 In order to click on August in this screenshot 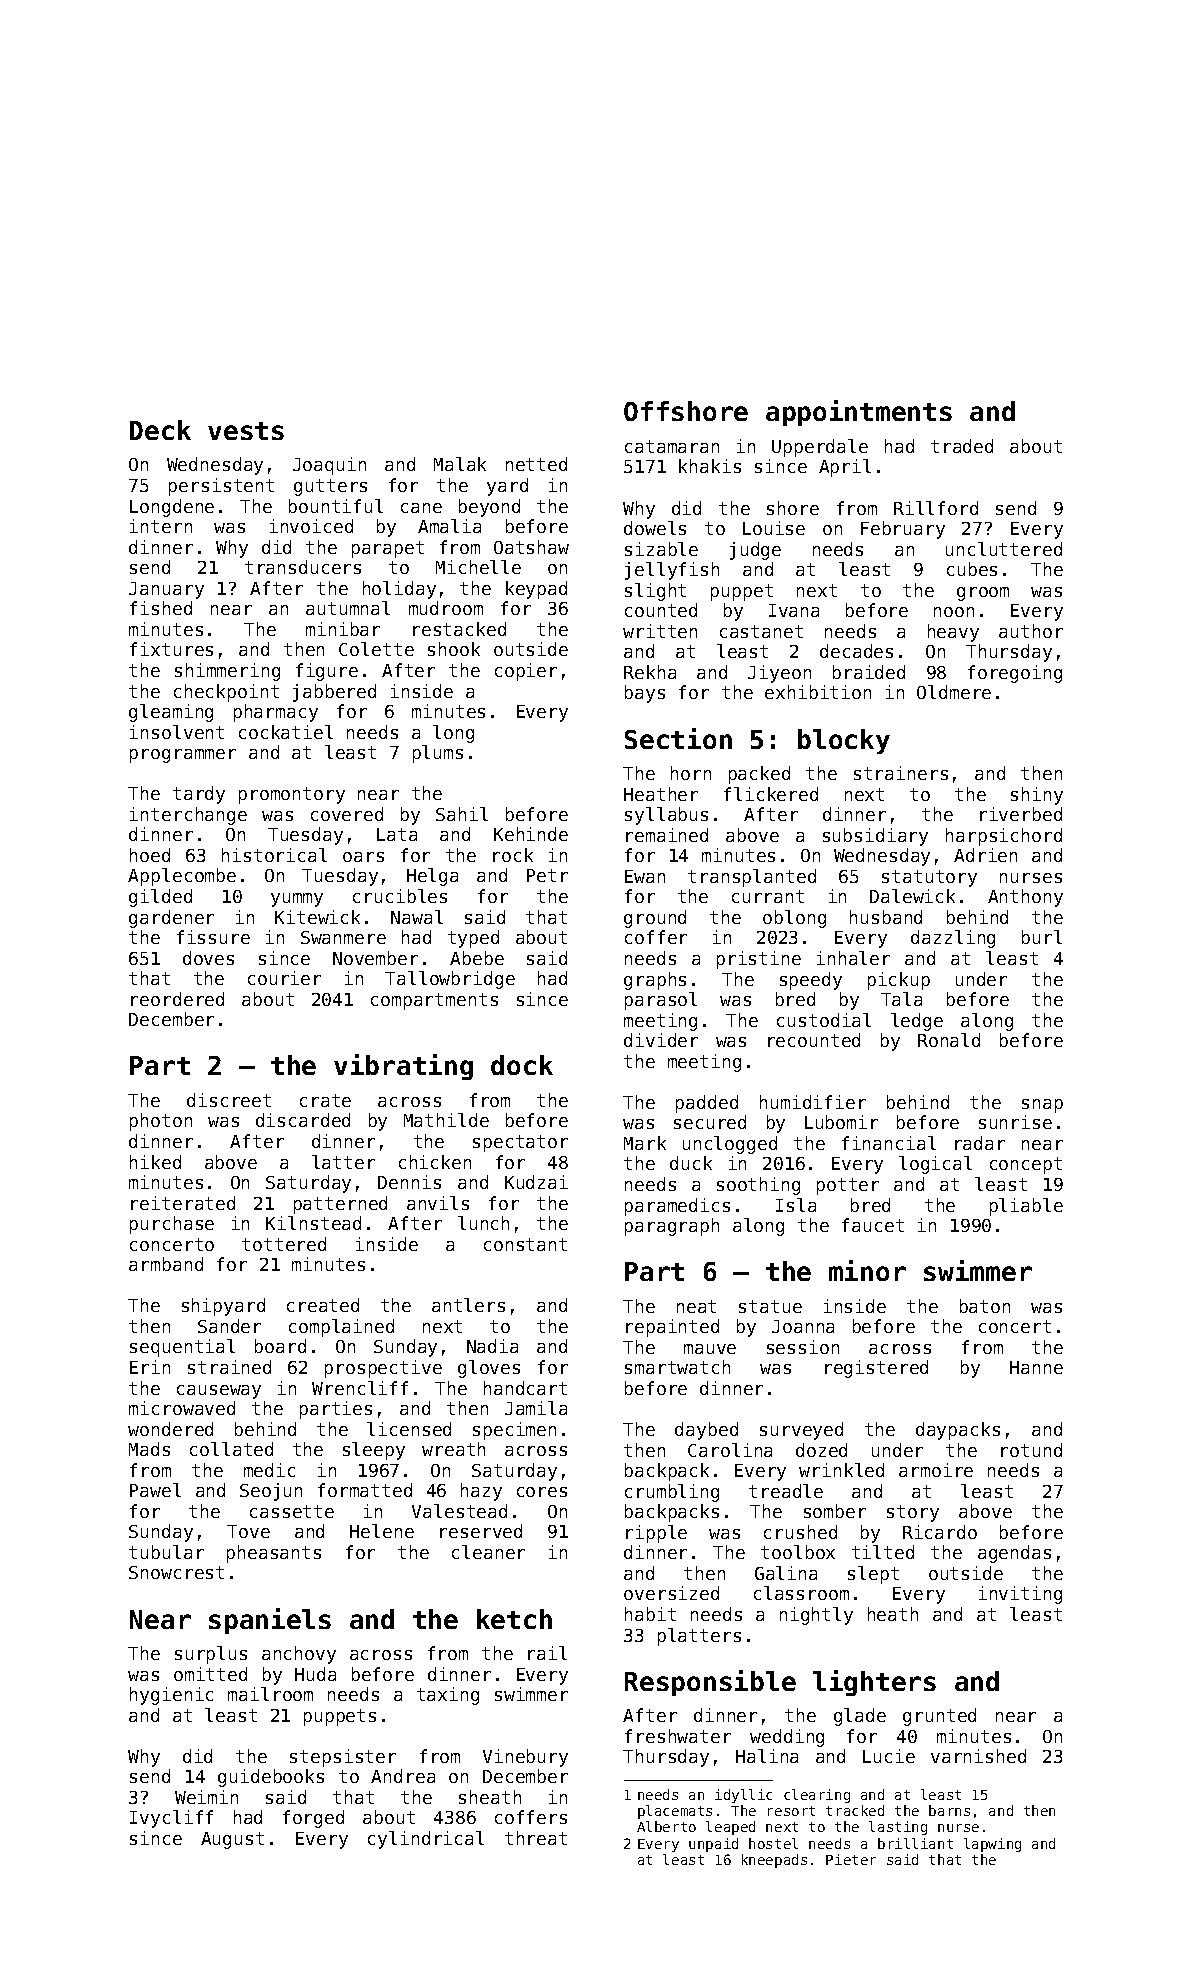, I will do `click(232, 1840)`.
